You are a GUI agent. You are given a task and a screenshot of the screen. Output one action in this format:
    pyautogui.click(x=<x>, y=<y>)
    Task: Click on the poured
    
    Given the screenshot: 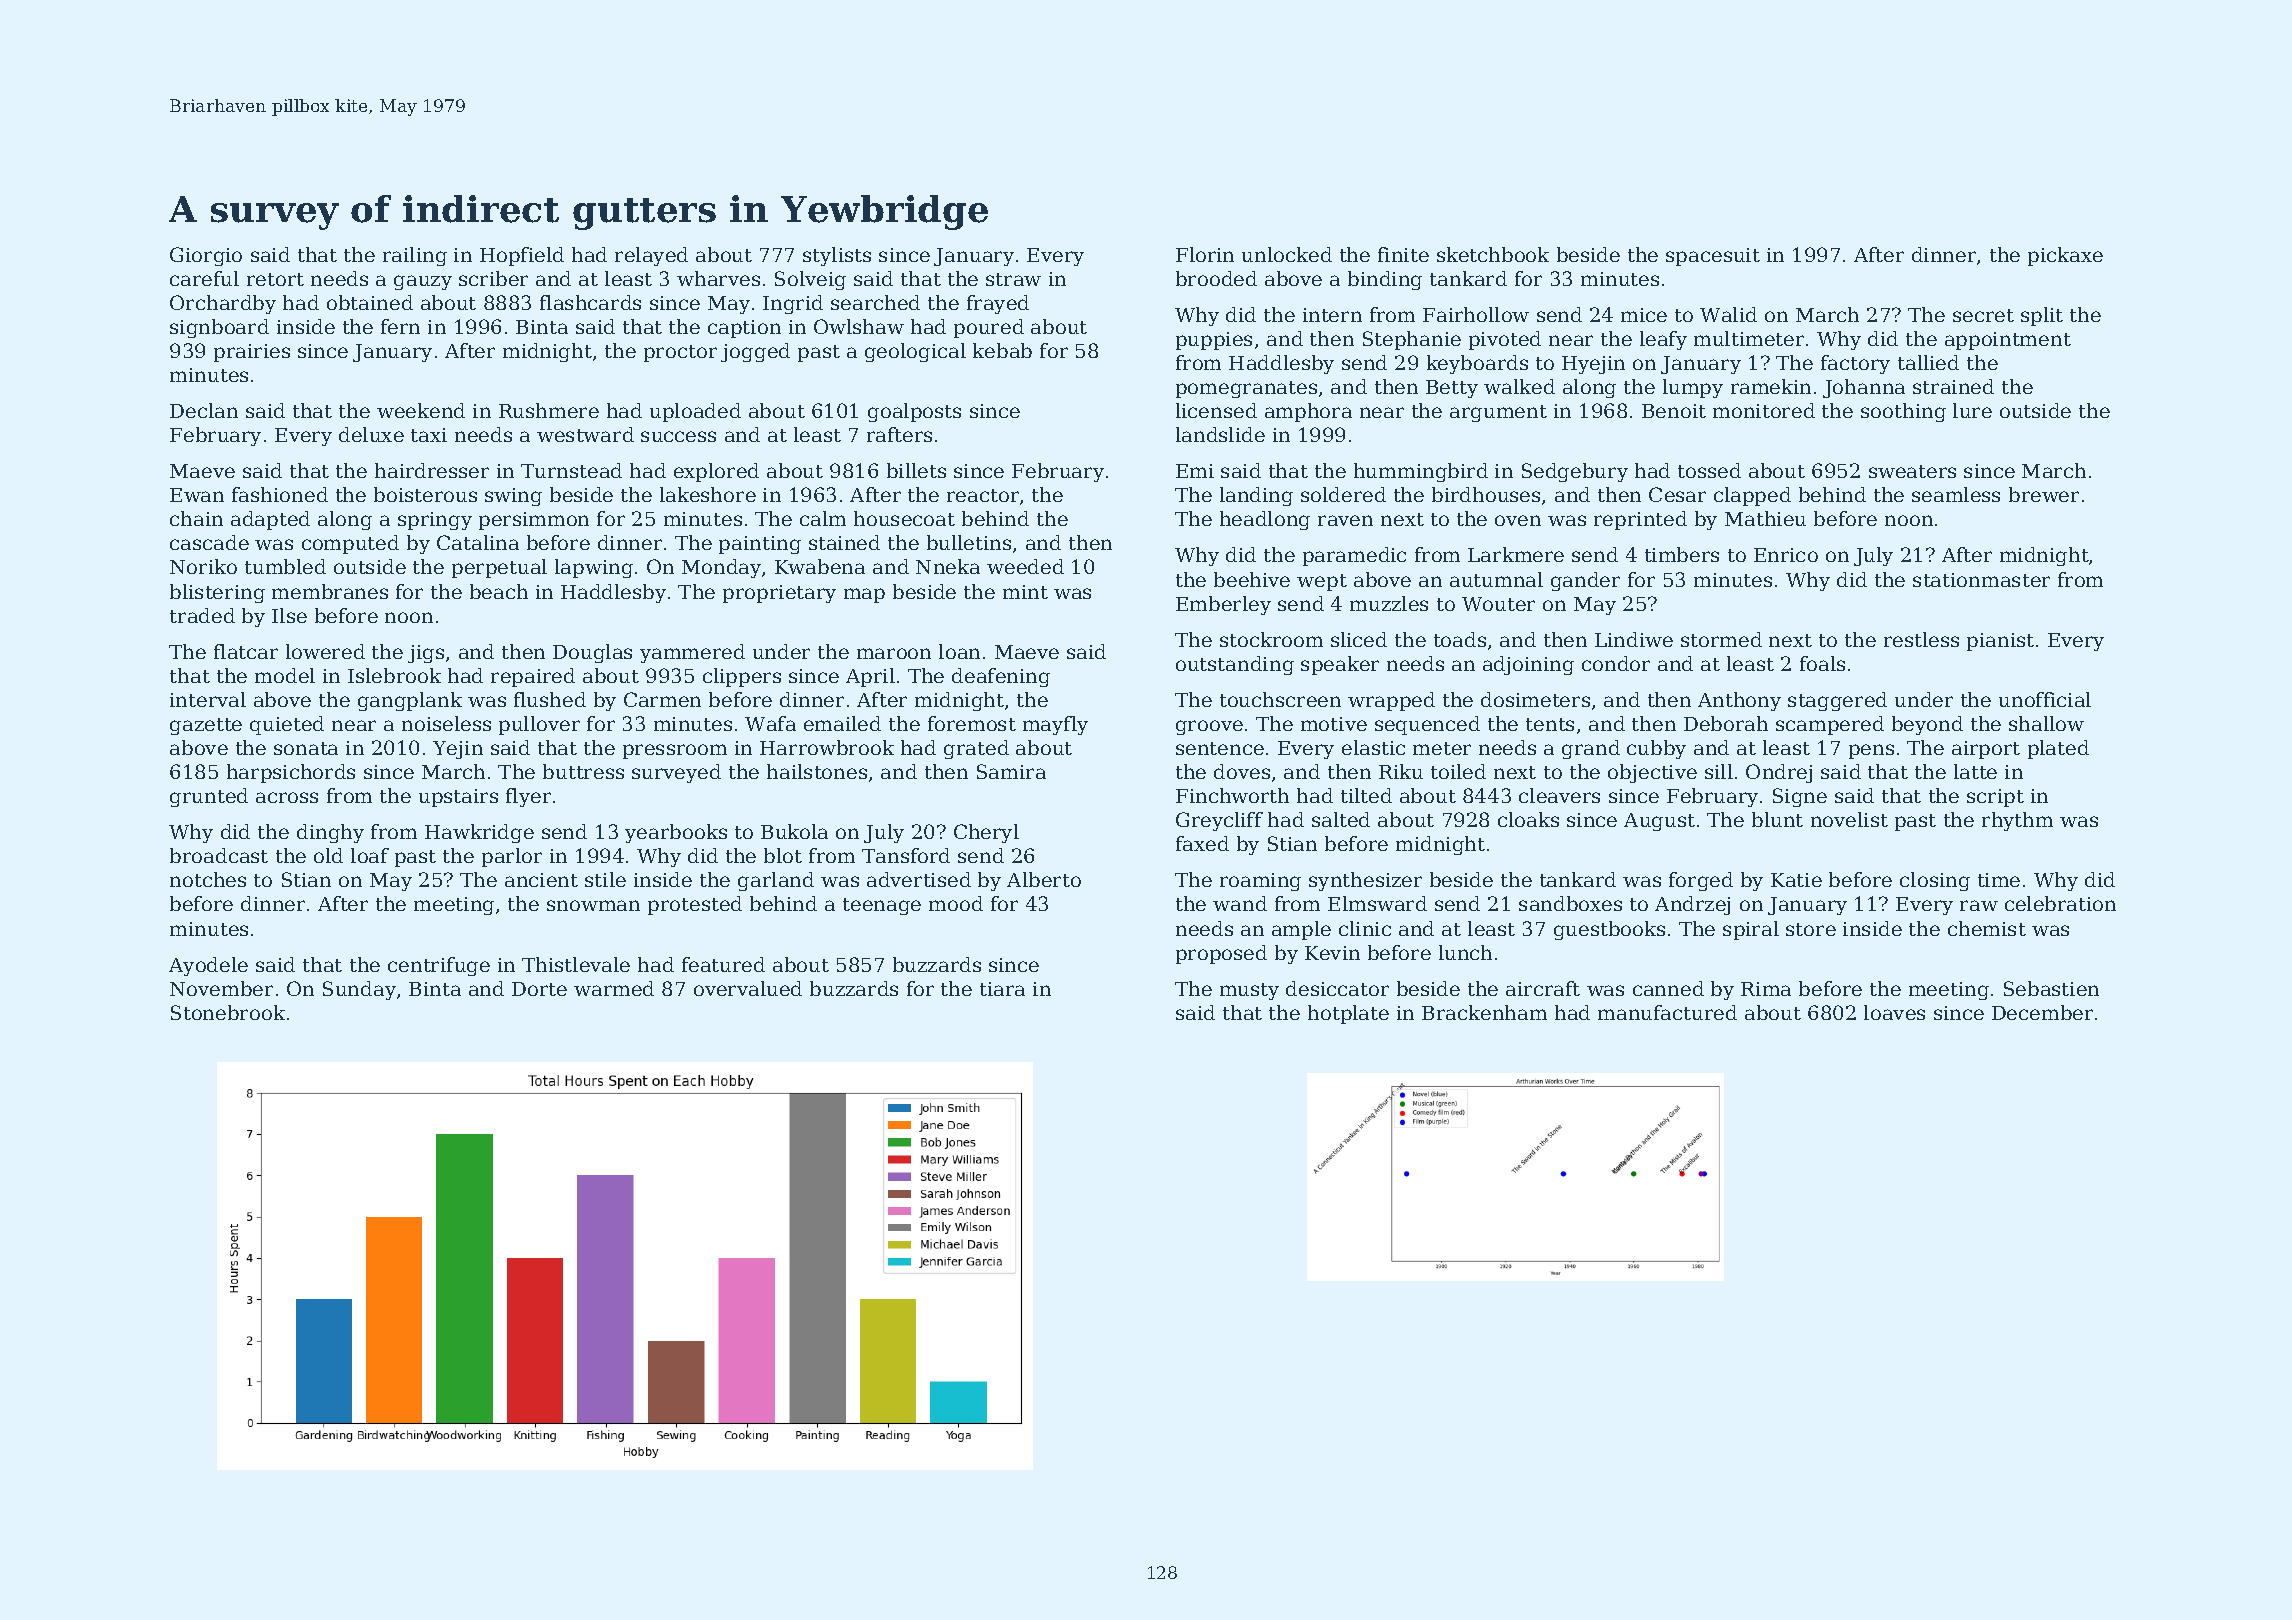 What is the action you would take?
    pyautogui.click(x=989, y=328)
